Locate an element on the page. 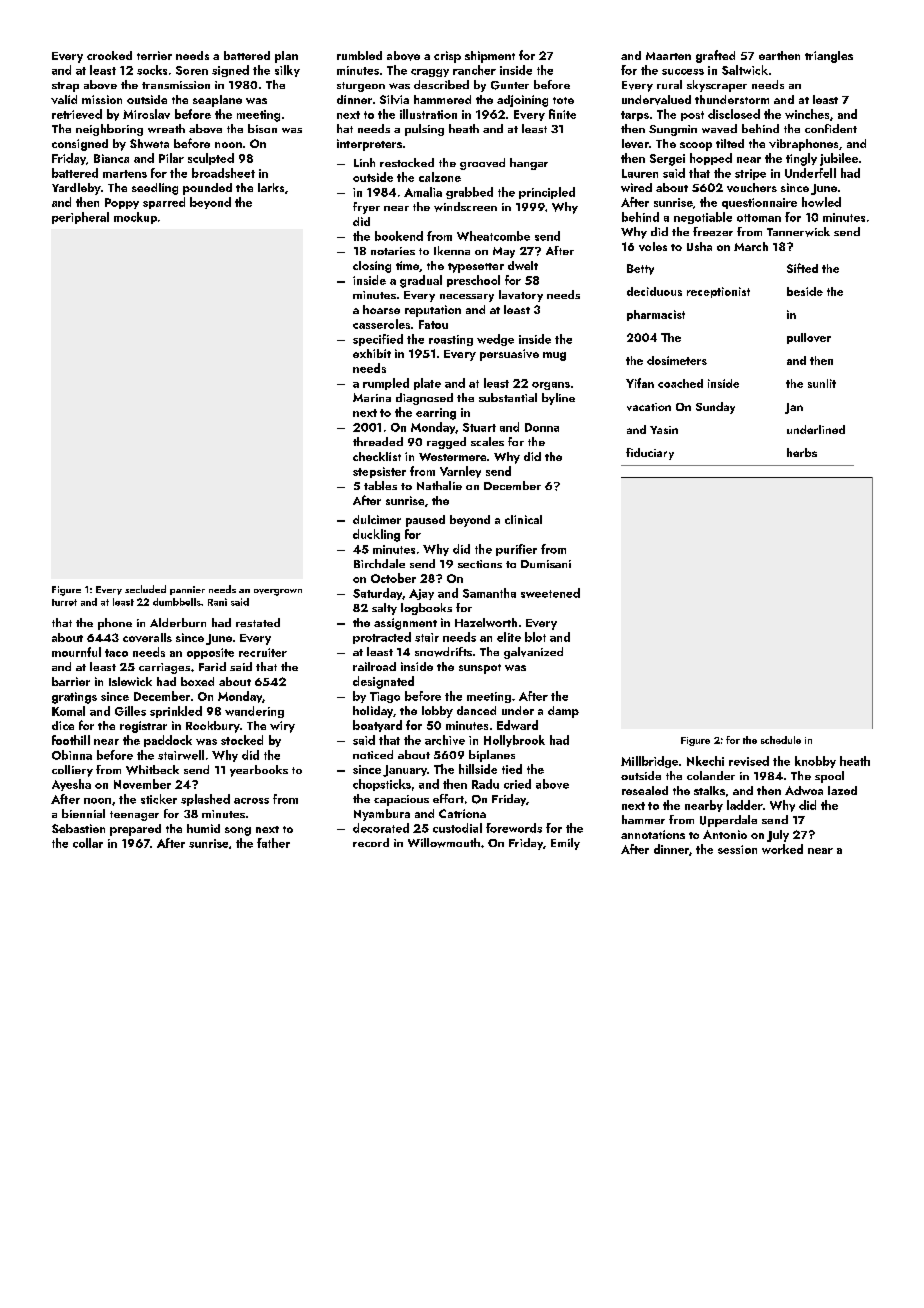 The image size is (924, 1308). dulcimer is located at coordinates (377, 519).
